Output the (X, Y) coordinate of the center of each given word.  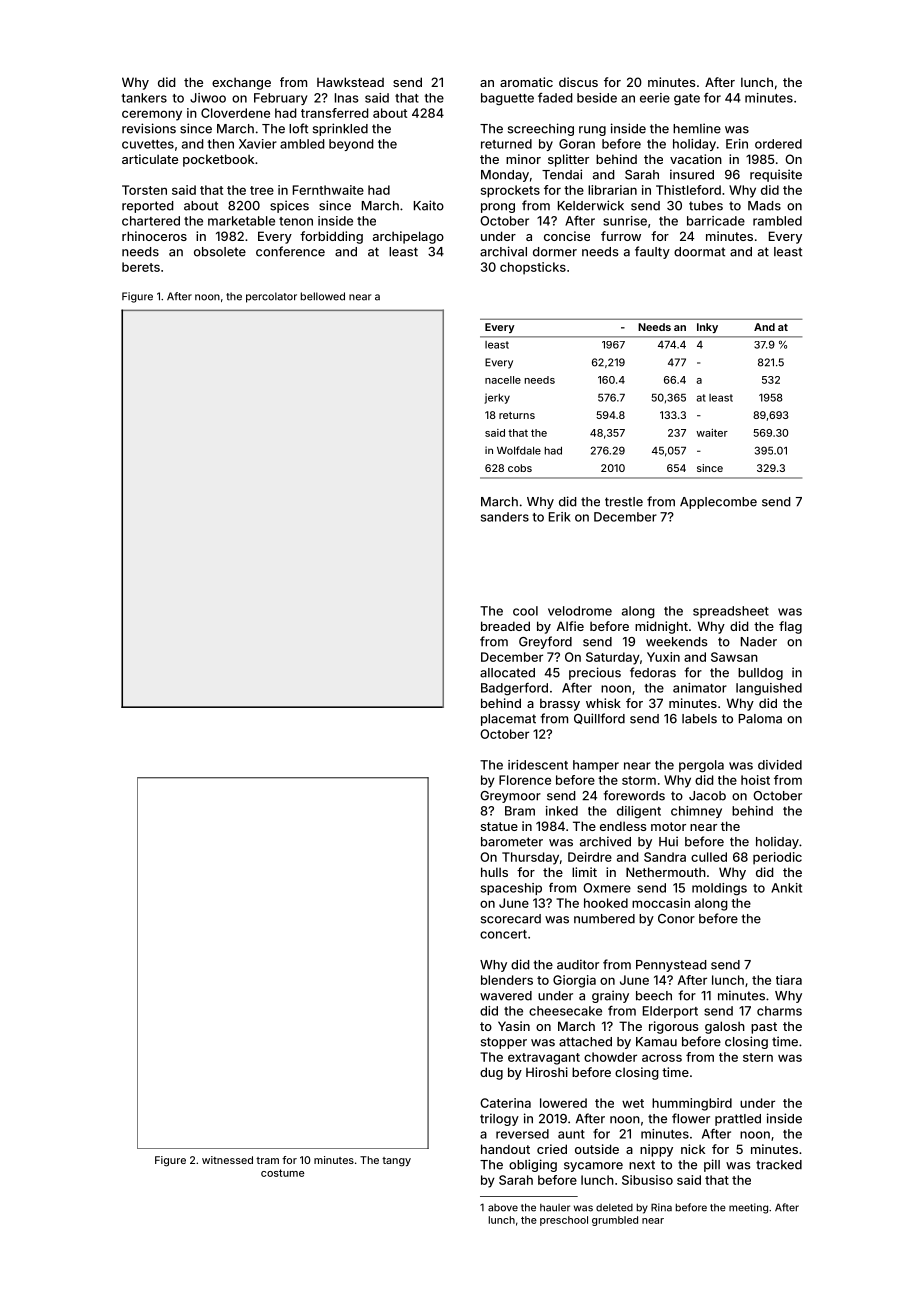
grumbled (615, 1221)
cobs (520, 468)
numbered (604, 919)
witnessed (227, 1160)
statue (499, 826)
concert (503, 934)
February (280, 99)
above (503, 1208)
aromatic (526, 82)
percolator (271, 297)
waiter (712, 433)
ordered (778, 144)
